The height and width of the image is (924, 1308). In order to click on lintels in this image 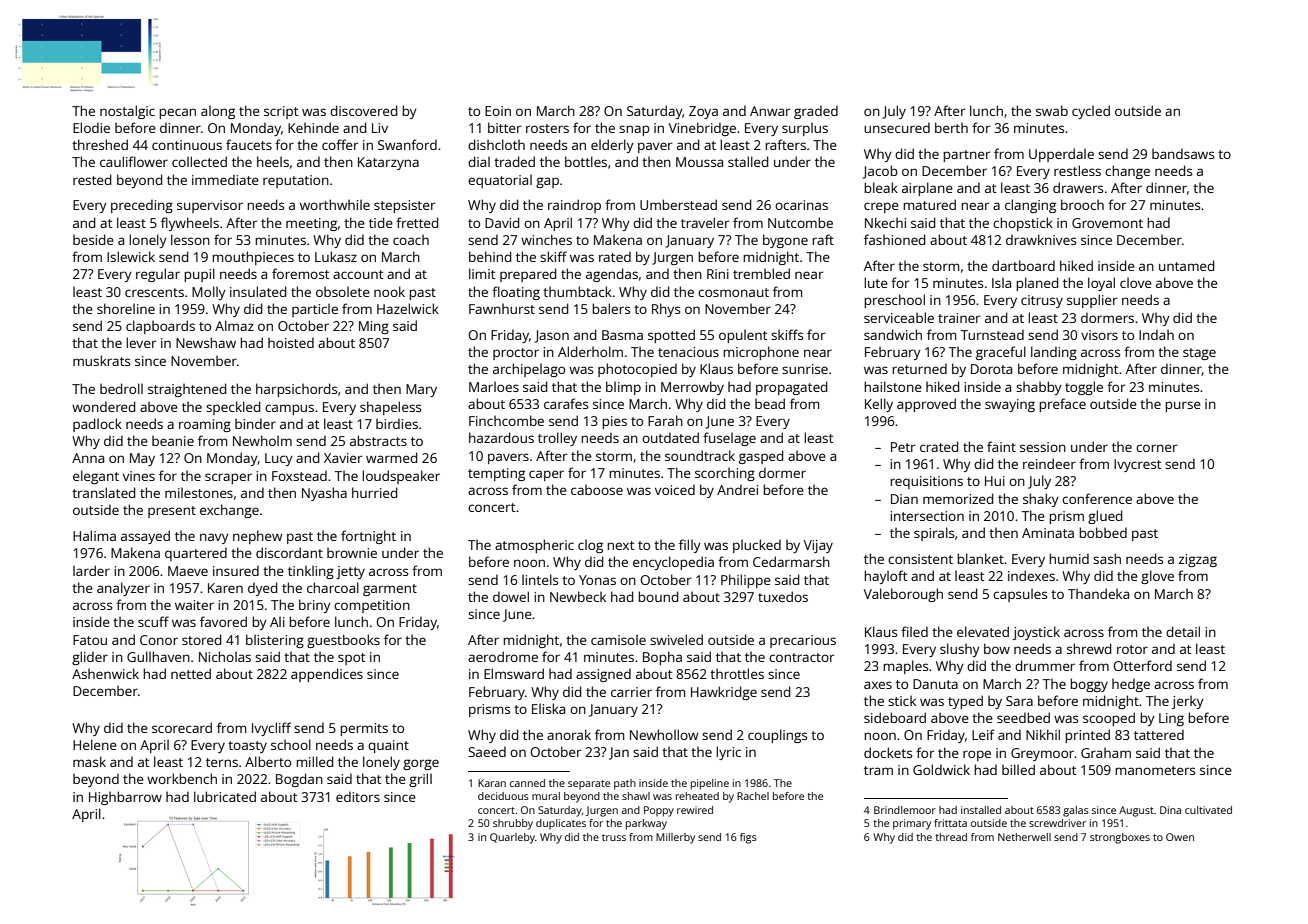, I will do `click(540, 579)`.
